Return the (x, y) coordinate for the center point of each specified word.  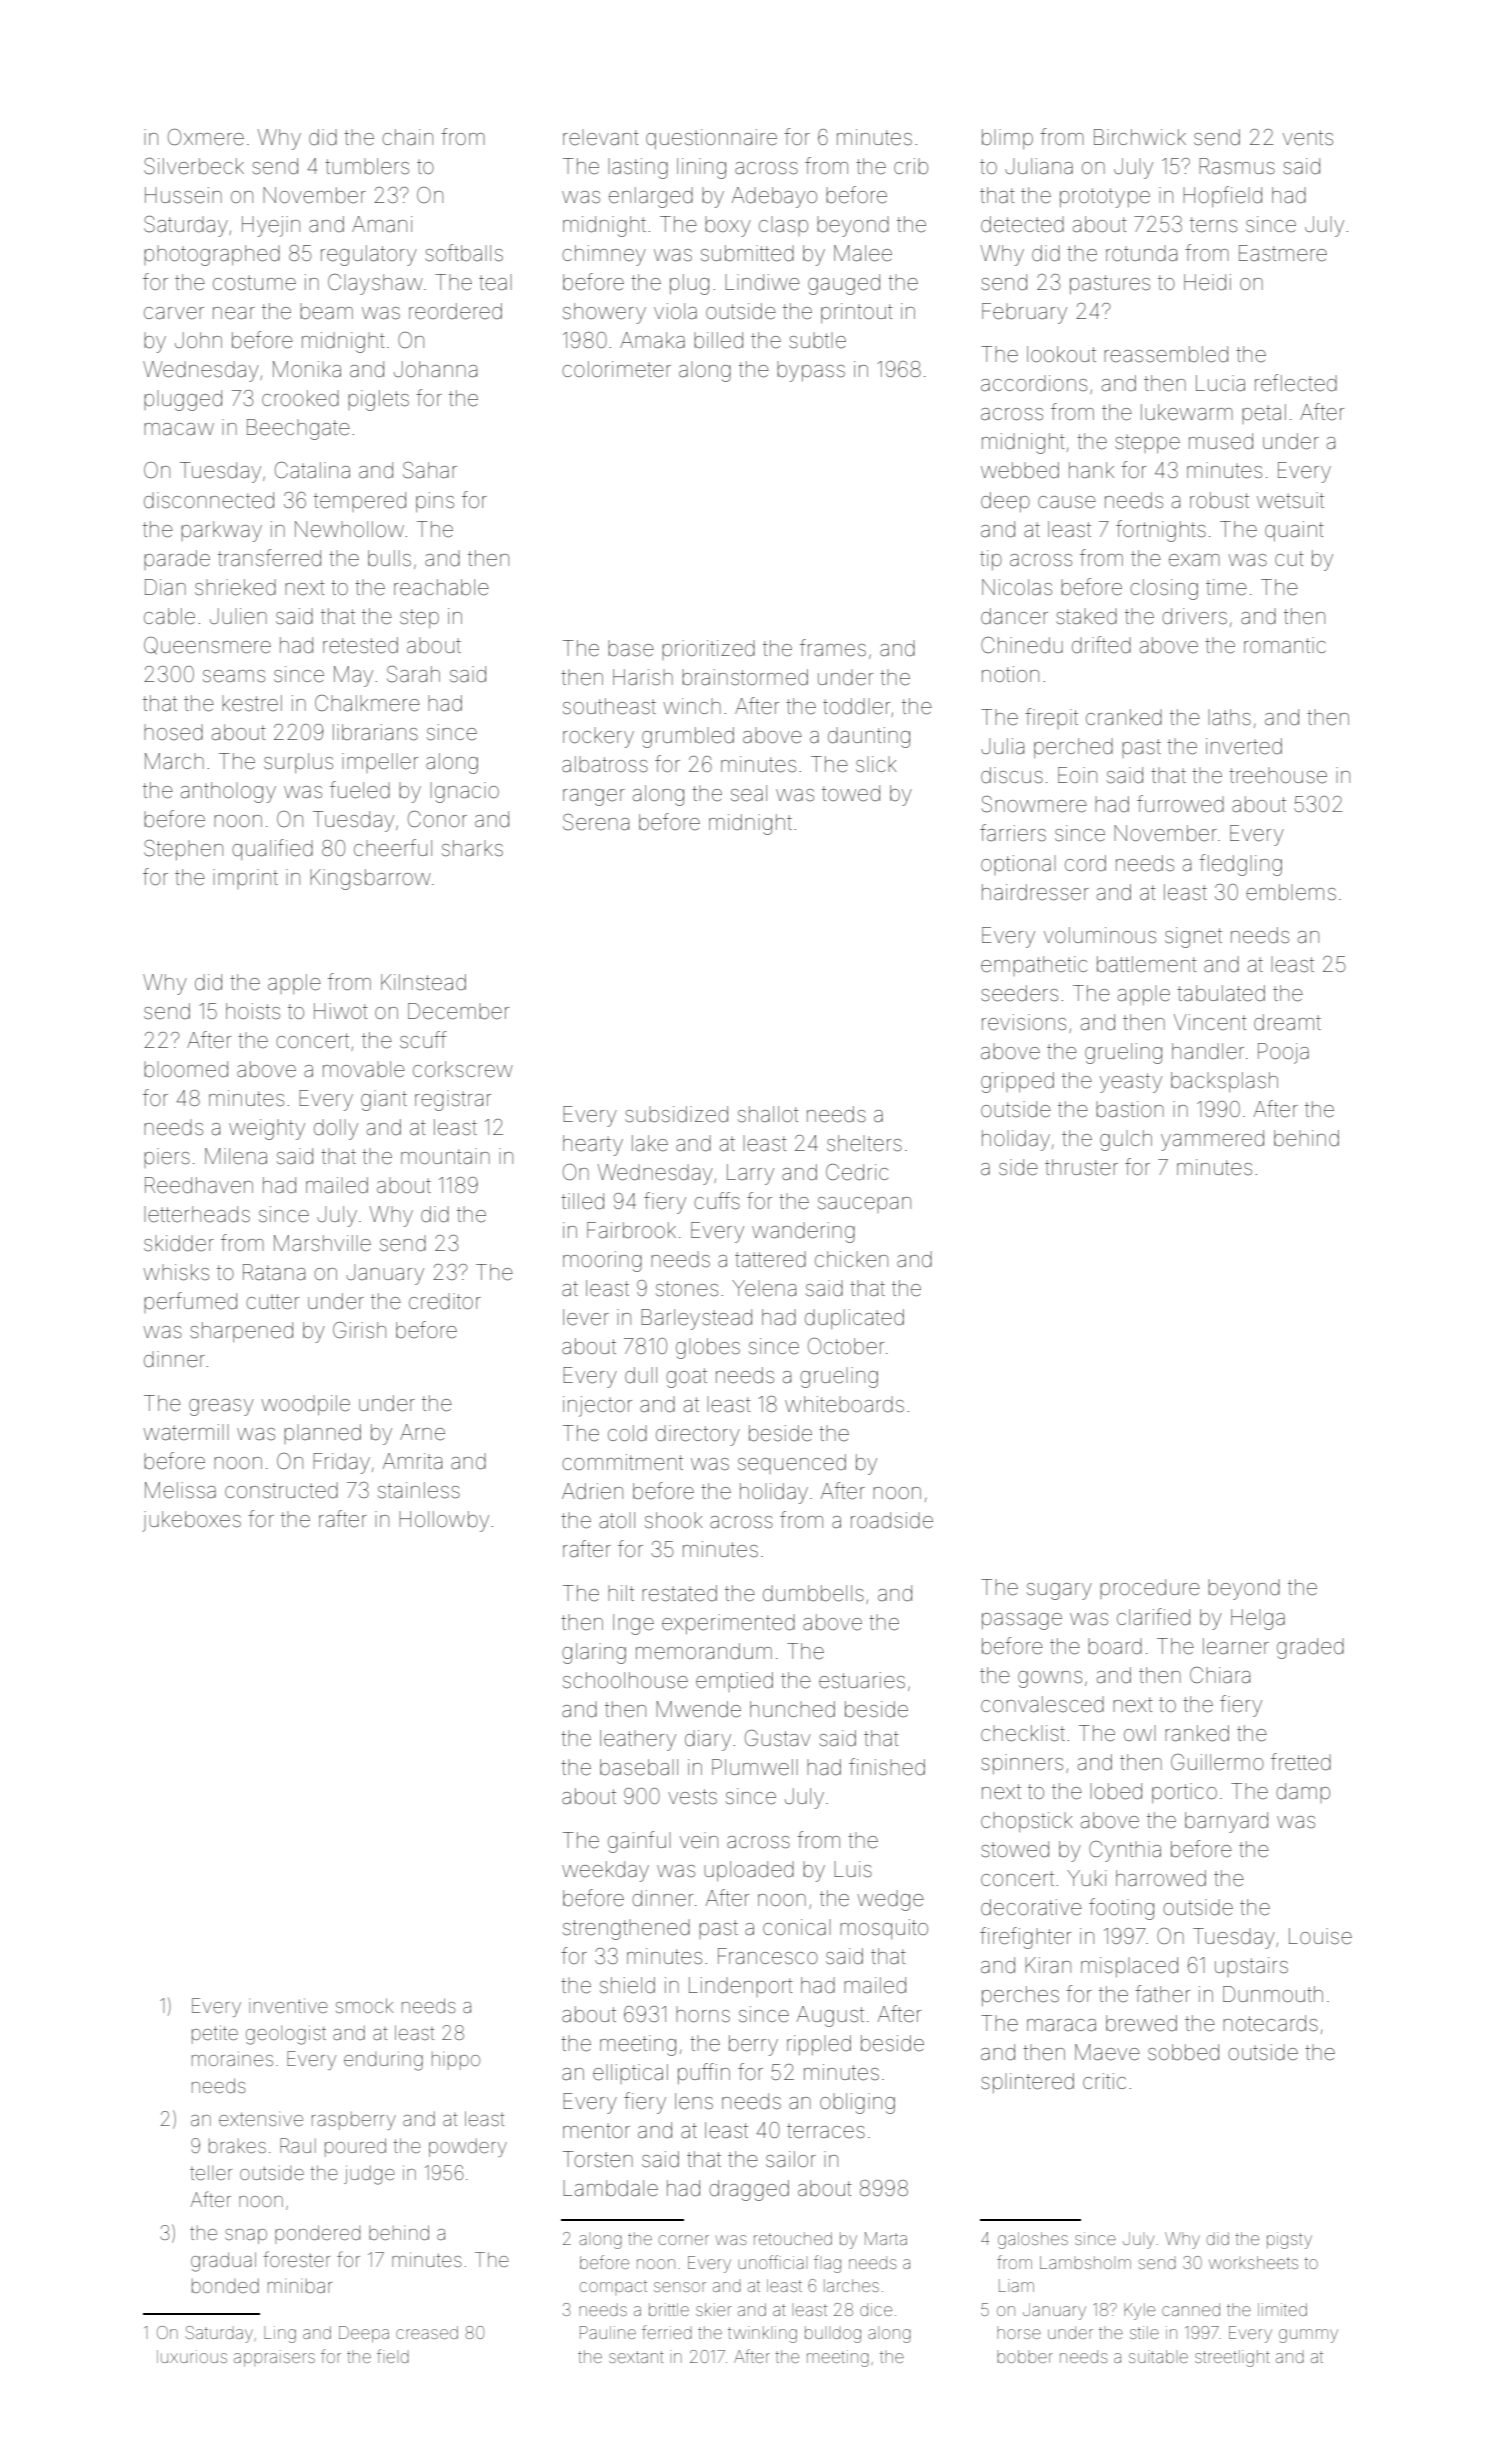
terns (1213, 225)
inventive (288, 2005)
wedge (890, 1900)
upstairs (1251, 1967)
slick (876, 764)
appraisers (274, 2358)
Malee (863, 253)
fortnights (1161, 531)
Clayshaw (375, 284)
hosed (173, 732)
